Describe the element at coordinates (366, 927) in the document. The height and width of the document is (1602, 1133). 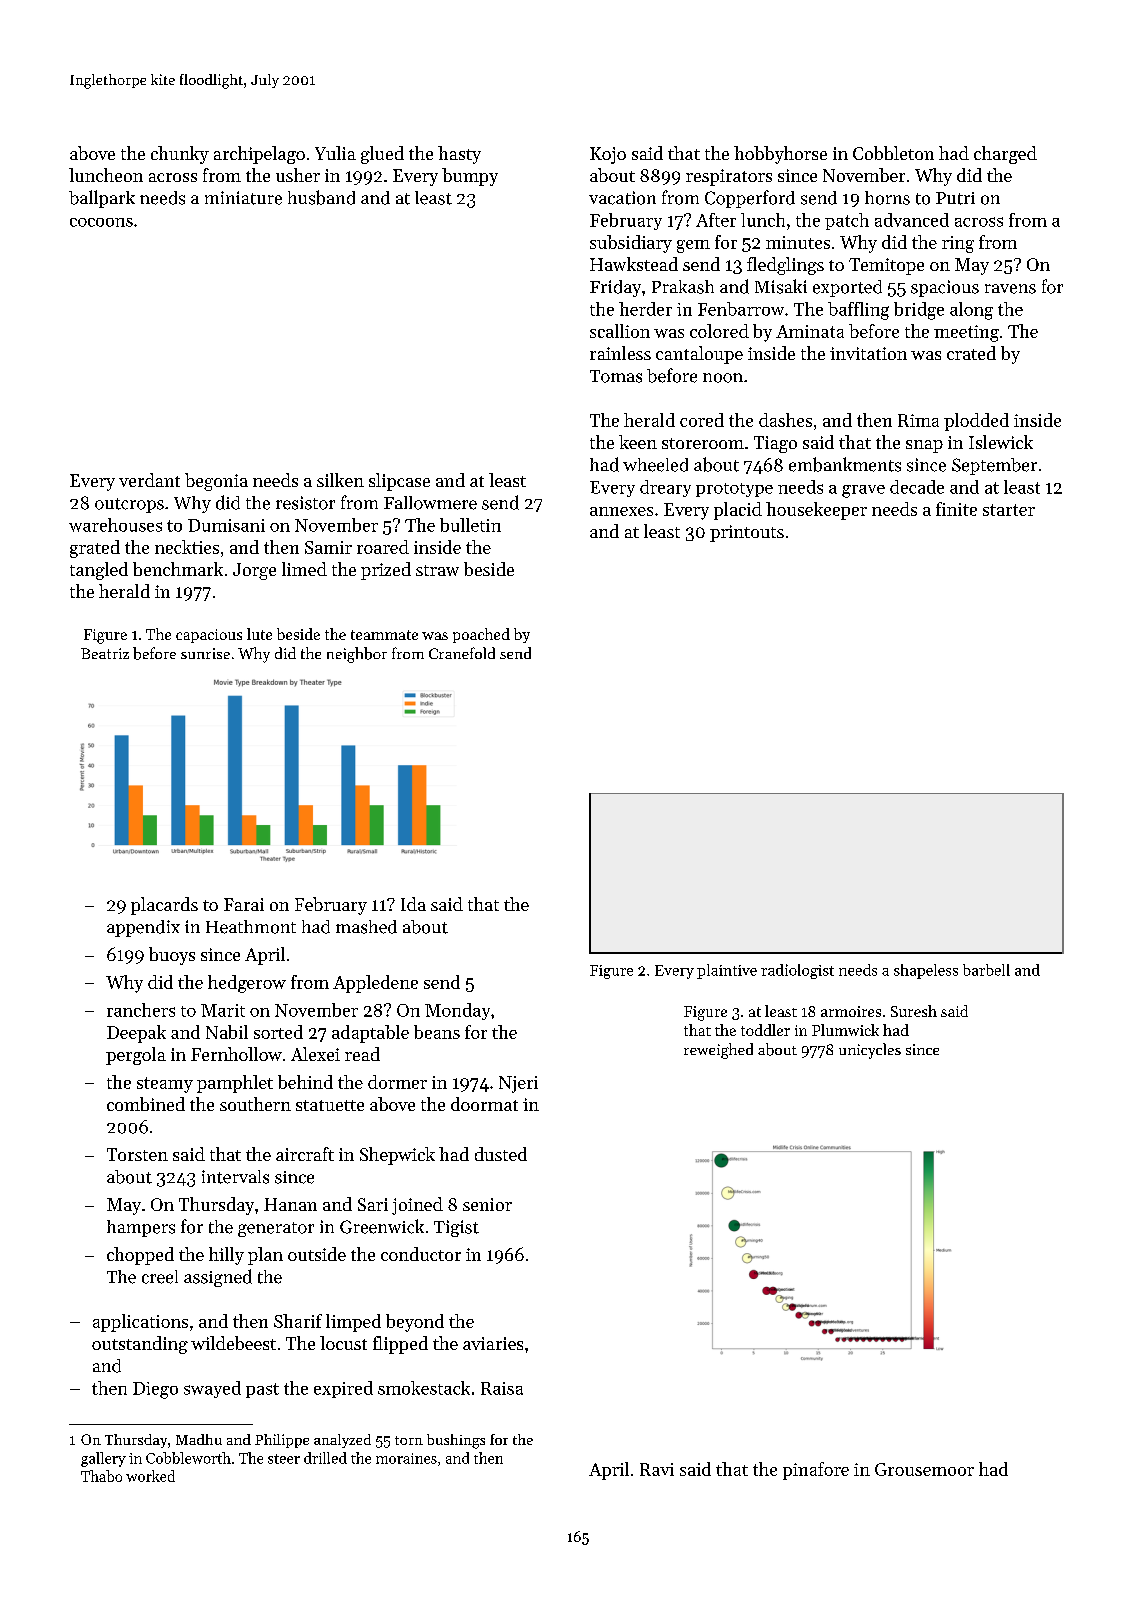
I see `mashed` at that location.
